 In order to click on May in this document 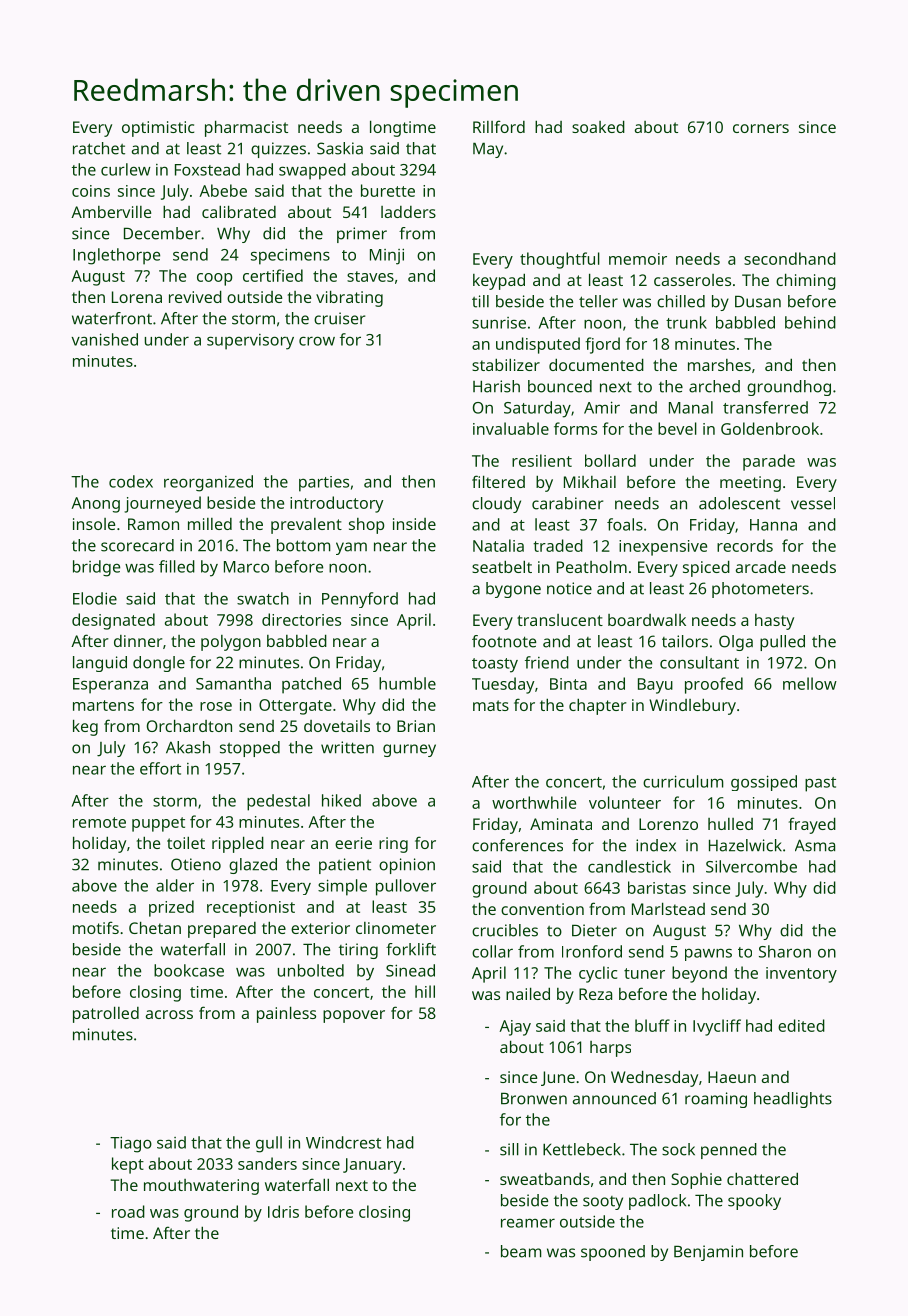, I will do `click(488, 150)`.
